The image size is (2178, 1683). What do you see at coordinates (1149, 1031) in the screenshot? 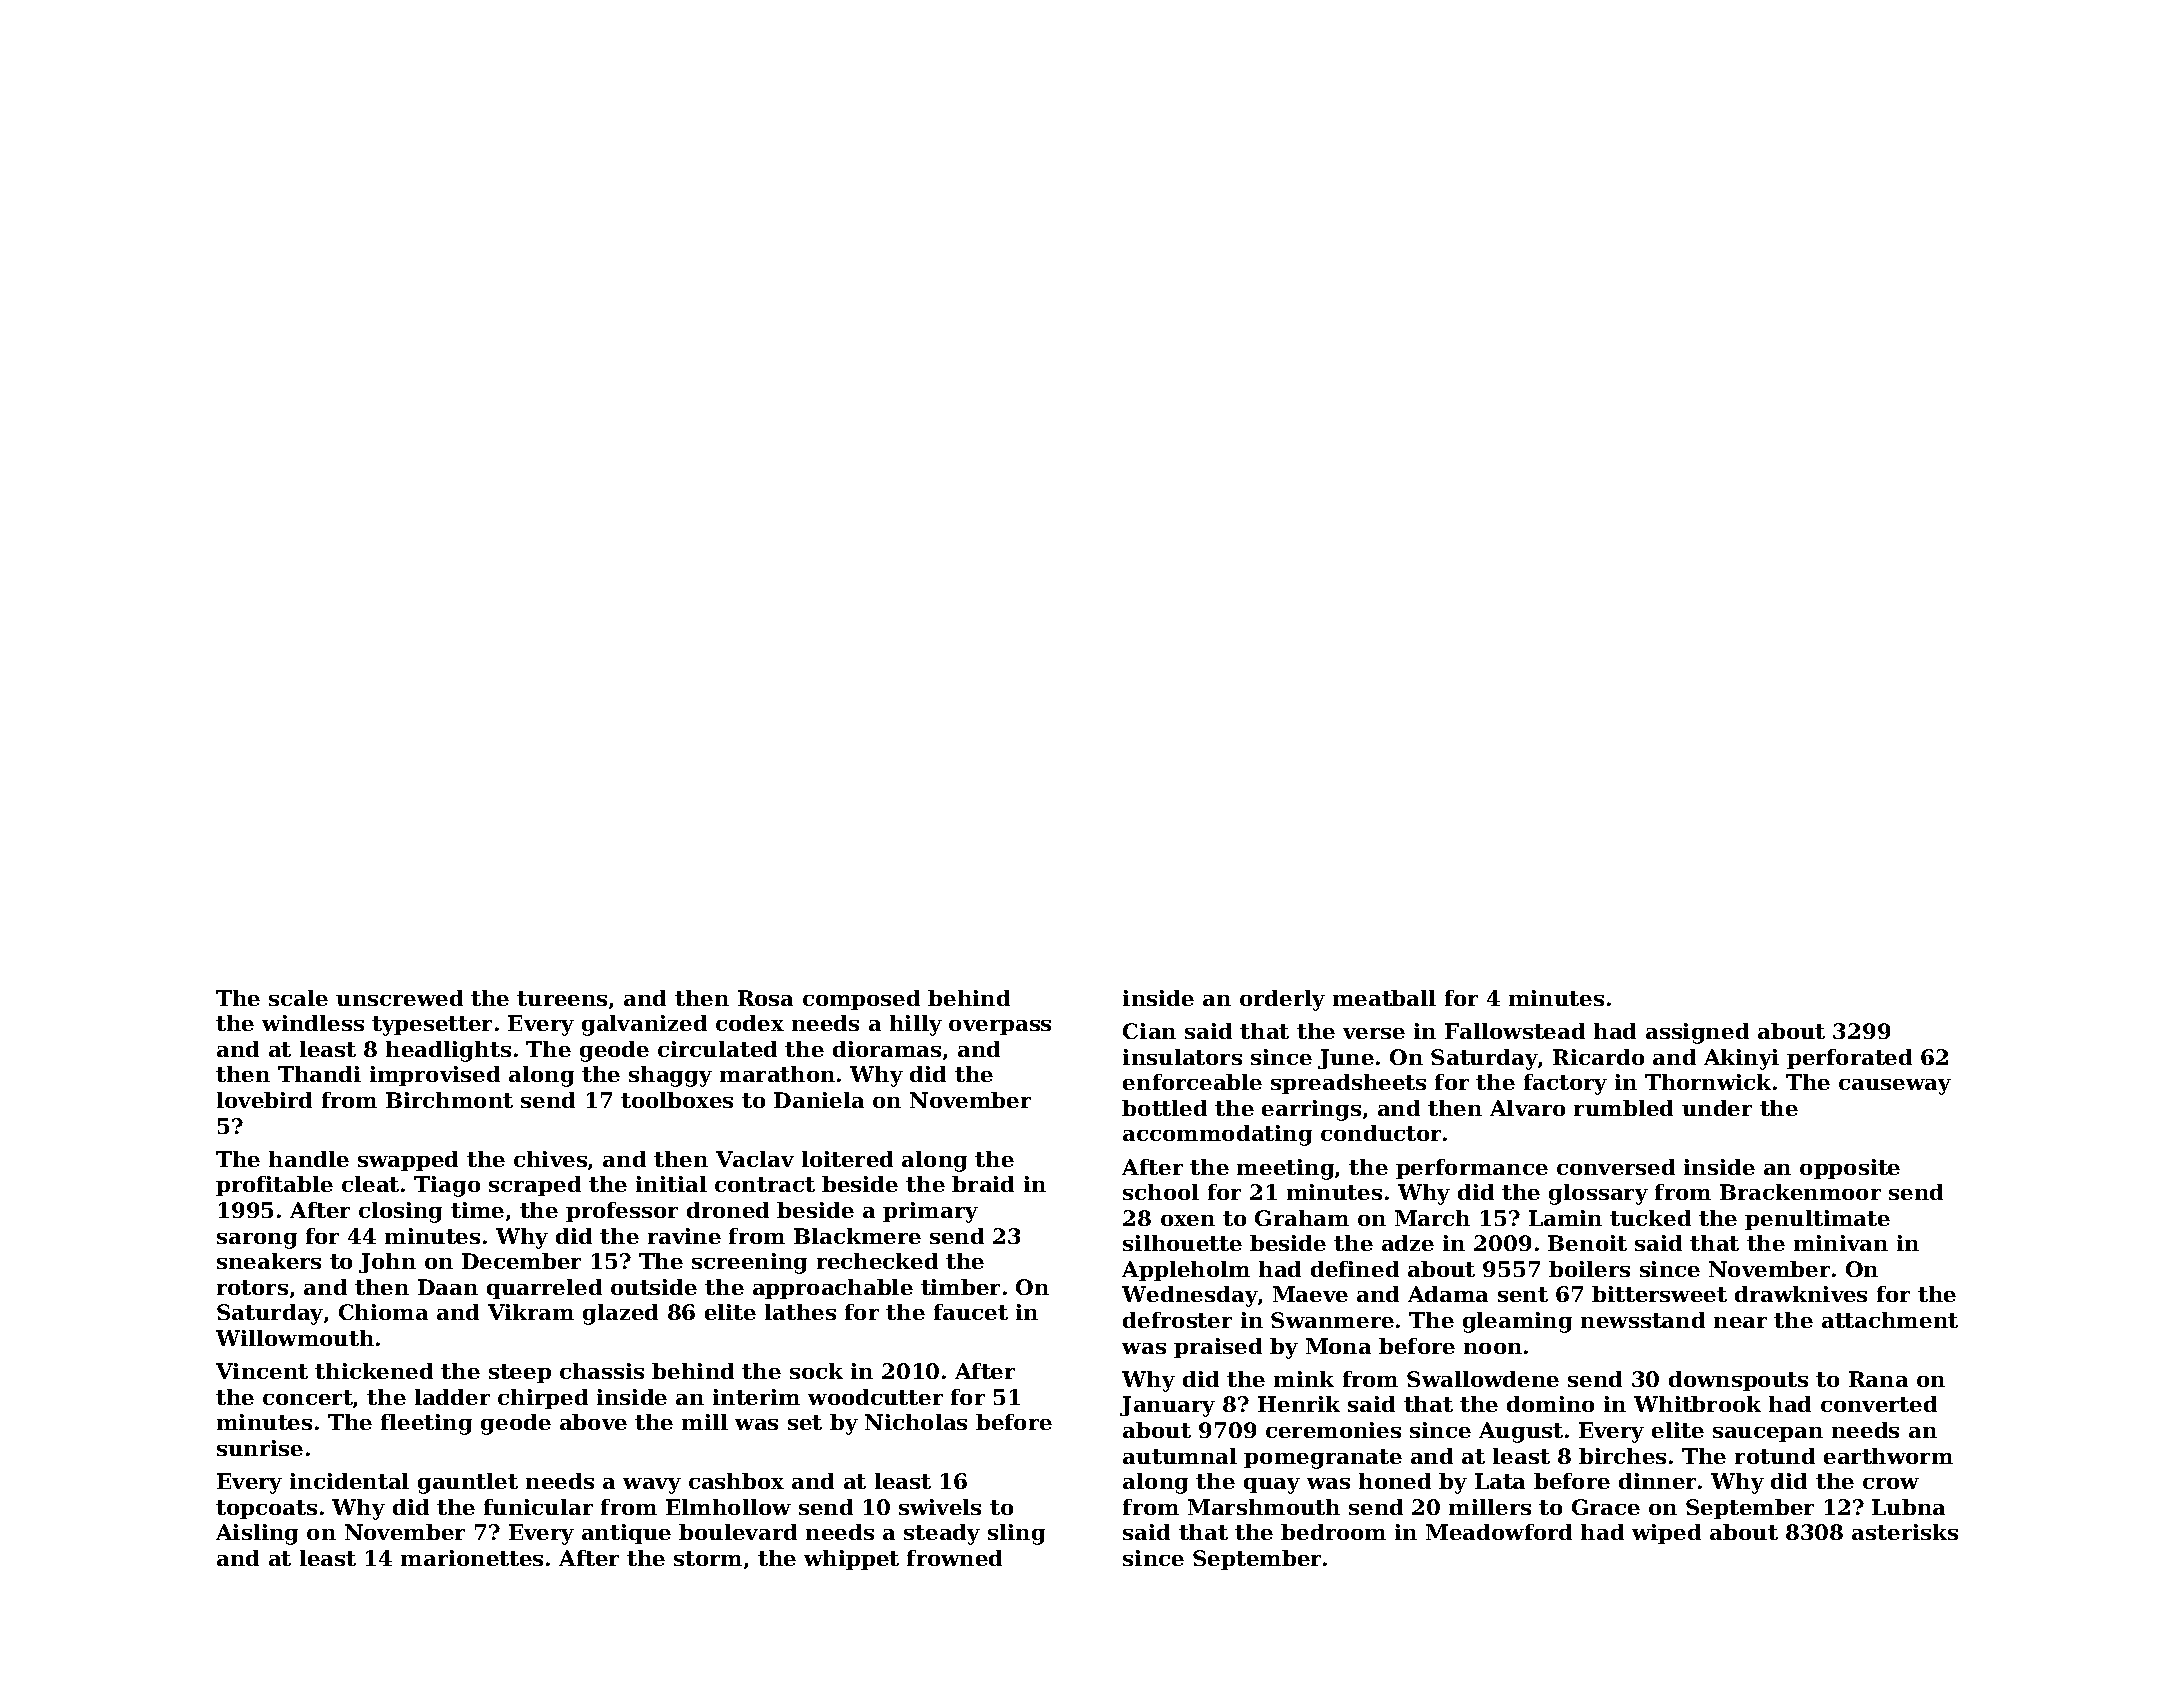
I see `Cian` at bounding box center [1149, 1031].
